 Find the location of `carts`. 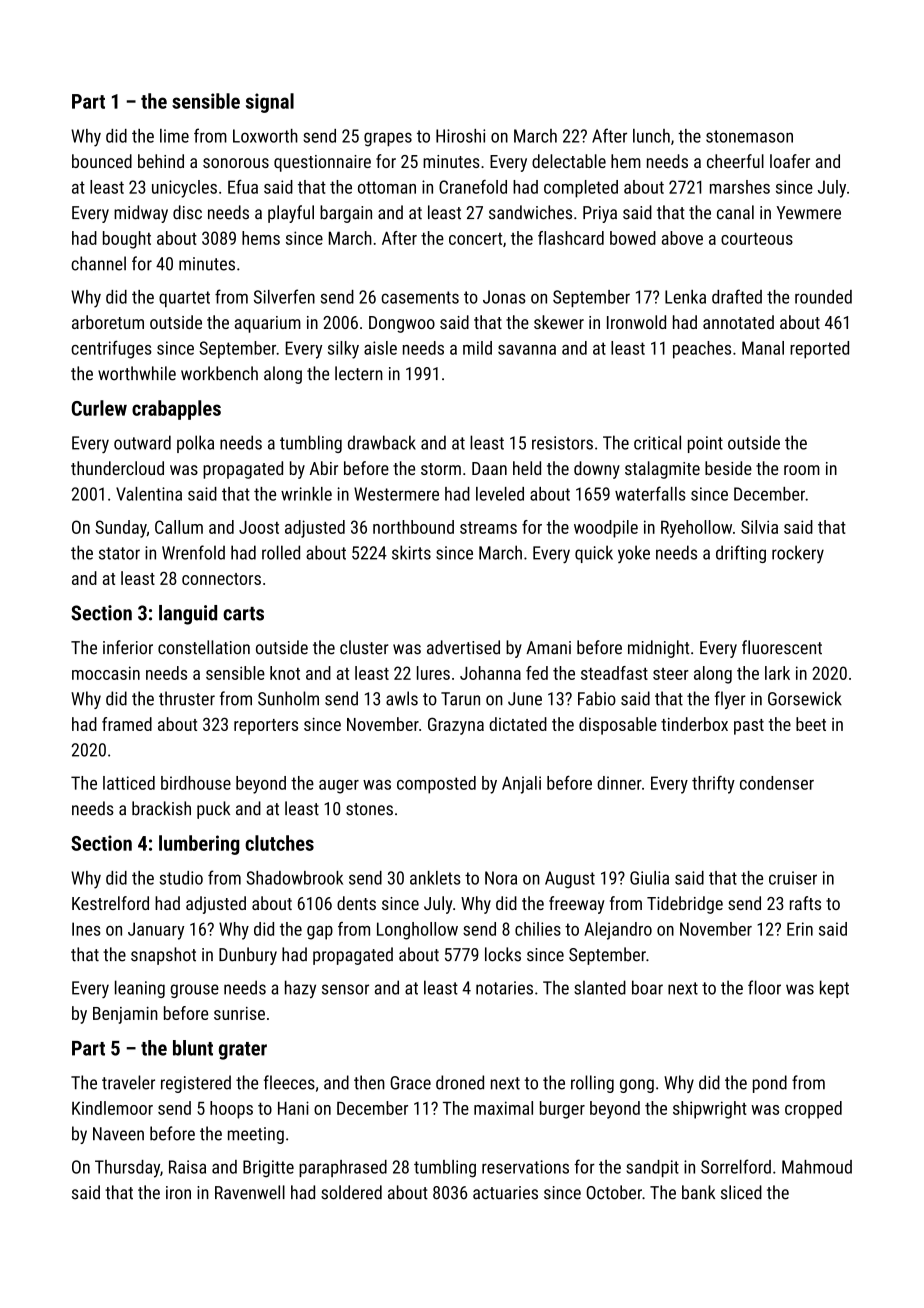

carts is located at coordinates (243, 614).
